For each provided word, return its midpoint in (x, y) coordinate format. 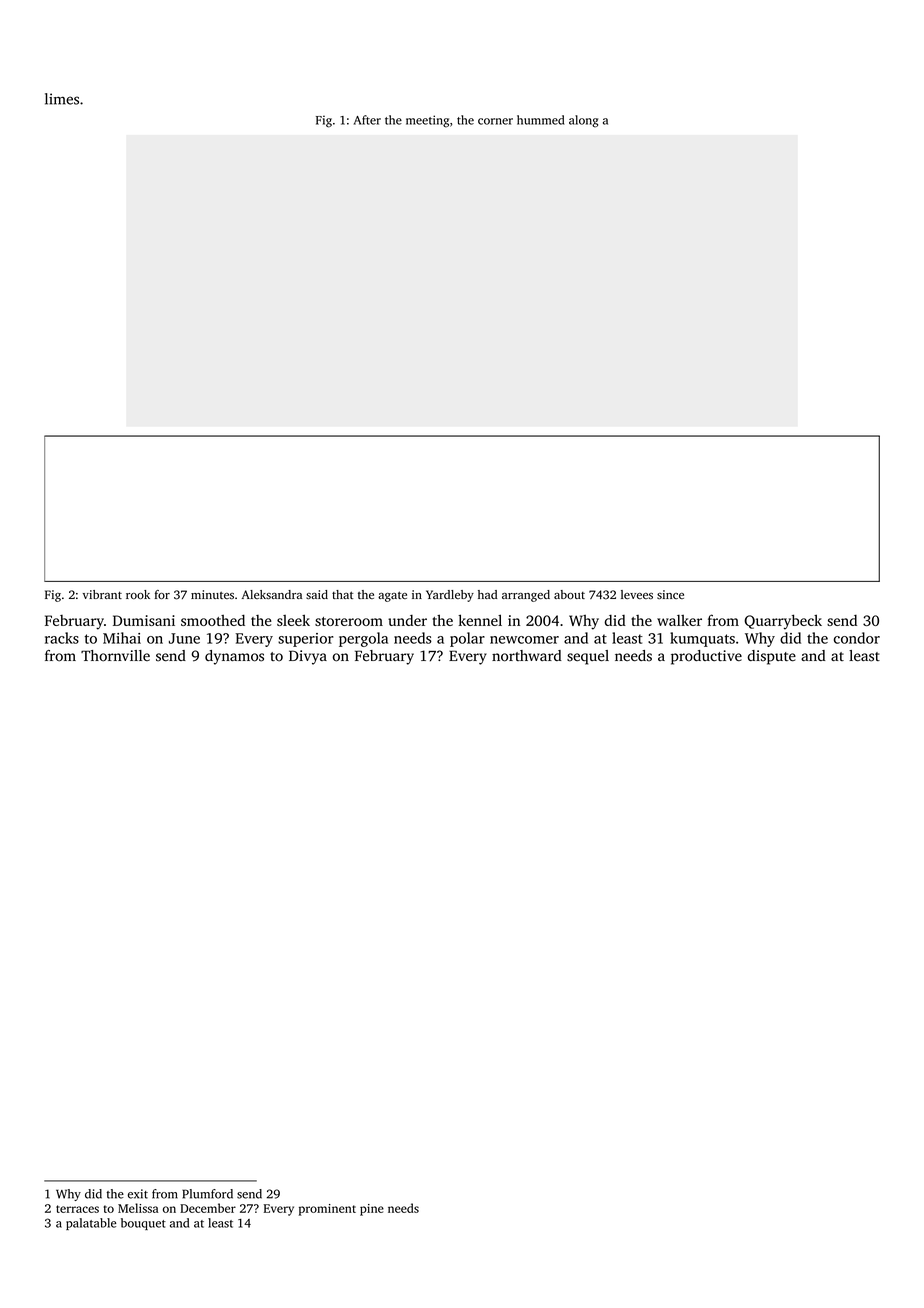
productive (706, 657)
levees (637, 594)
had (487, 594)
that (342, 594)
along (583, 121)
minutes (212, 594)
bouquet (143, 1224)
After (367, 120)
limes (62, 99)
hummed (540, 120)
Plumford (207, 1194)
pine (372, 1210)
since (670, 594)
